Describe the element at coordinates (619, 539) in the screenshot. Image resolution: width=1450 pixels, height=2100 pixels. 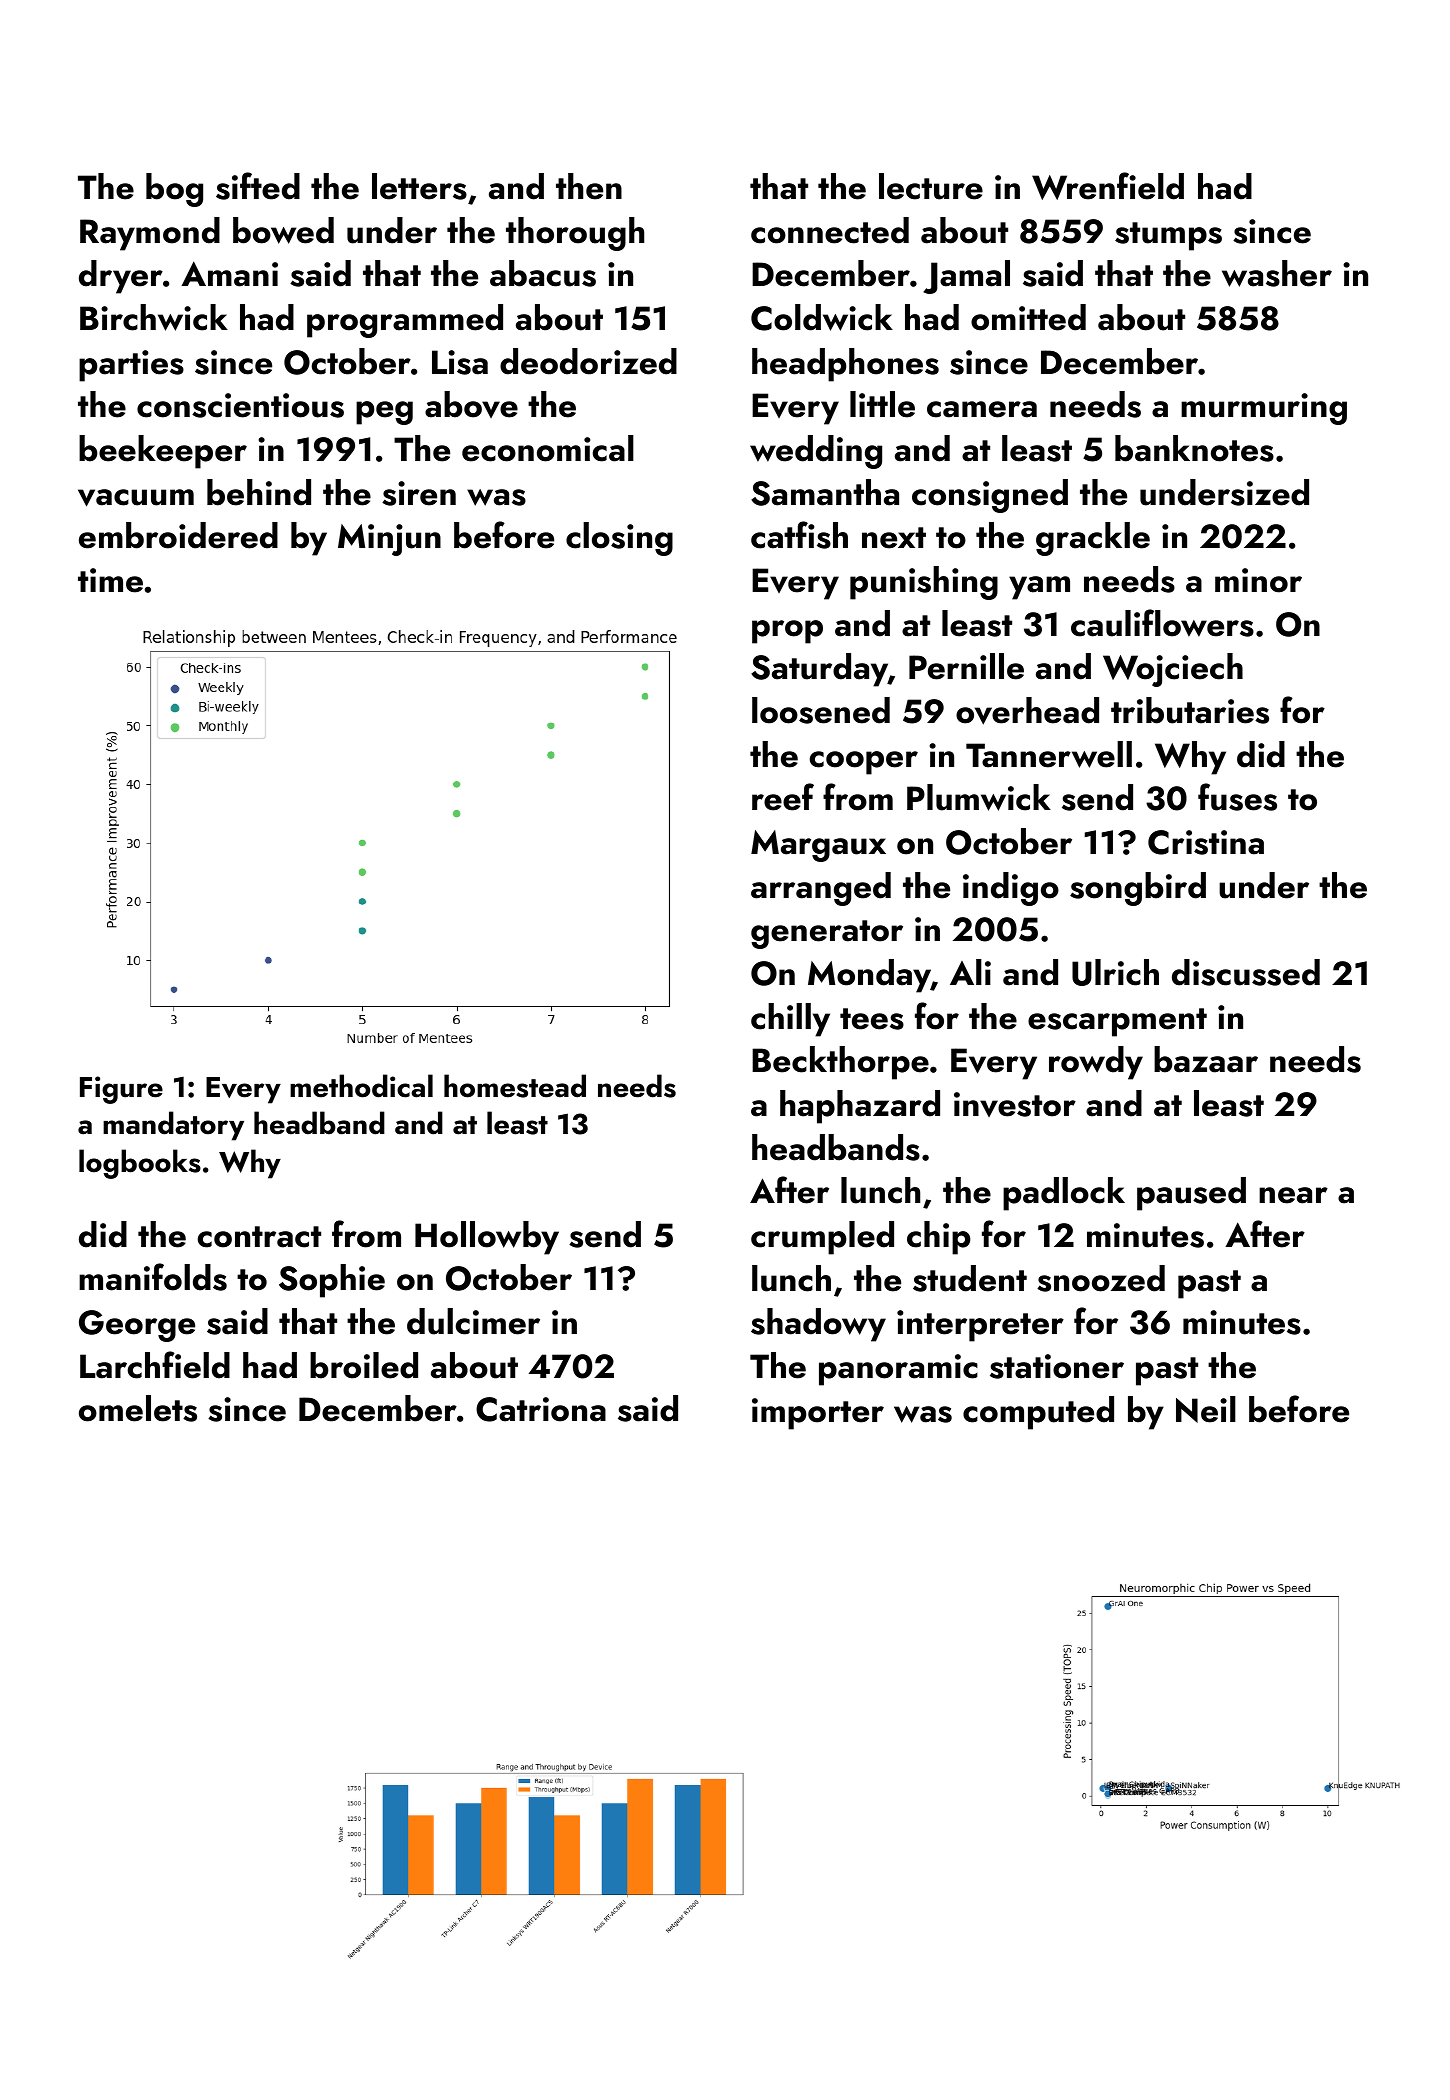
I see `closing` at that location.
